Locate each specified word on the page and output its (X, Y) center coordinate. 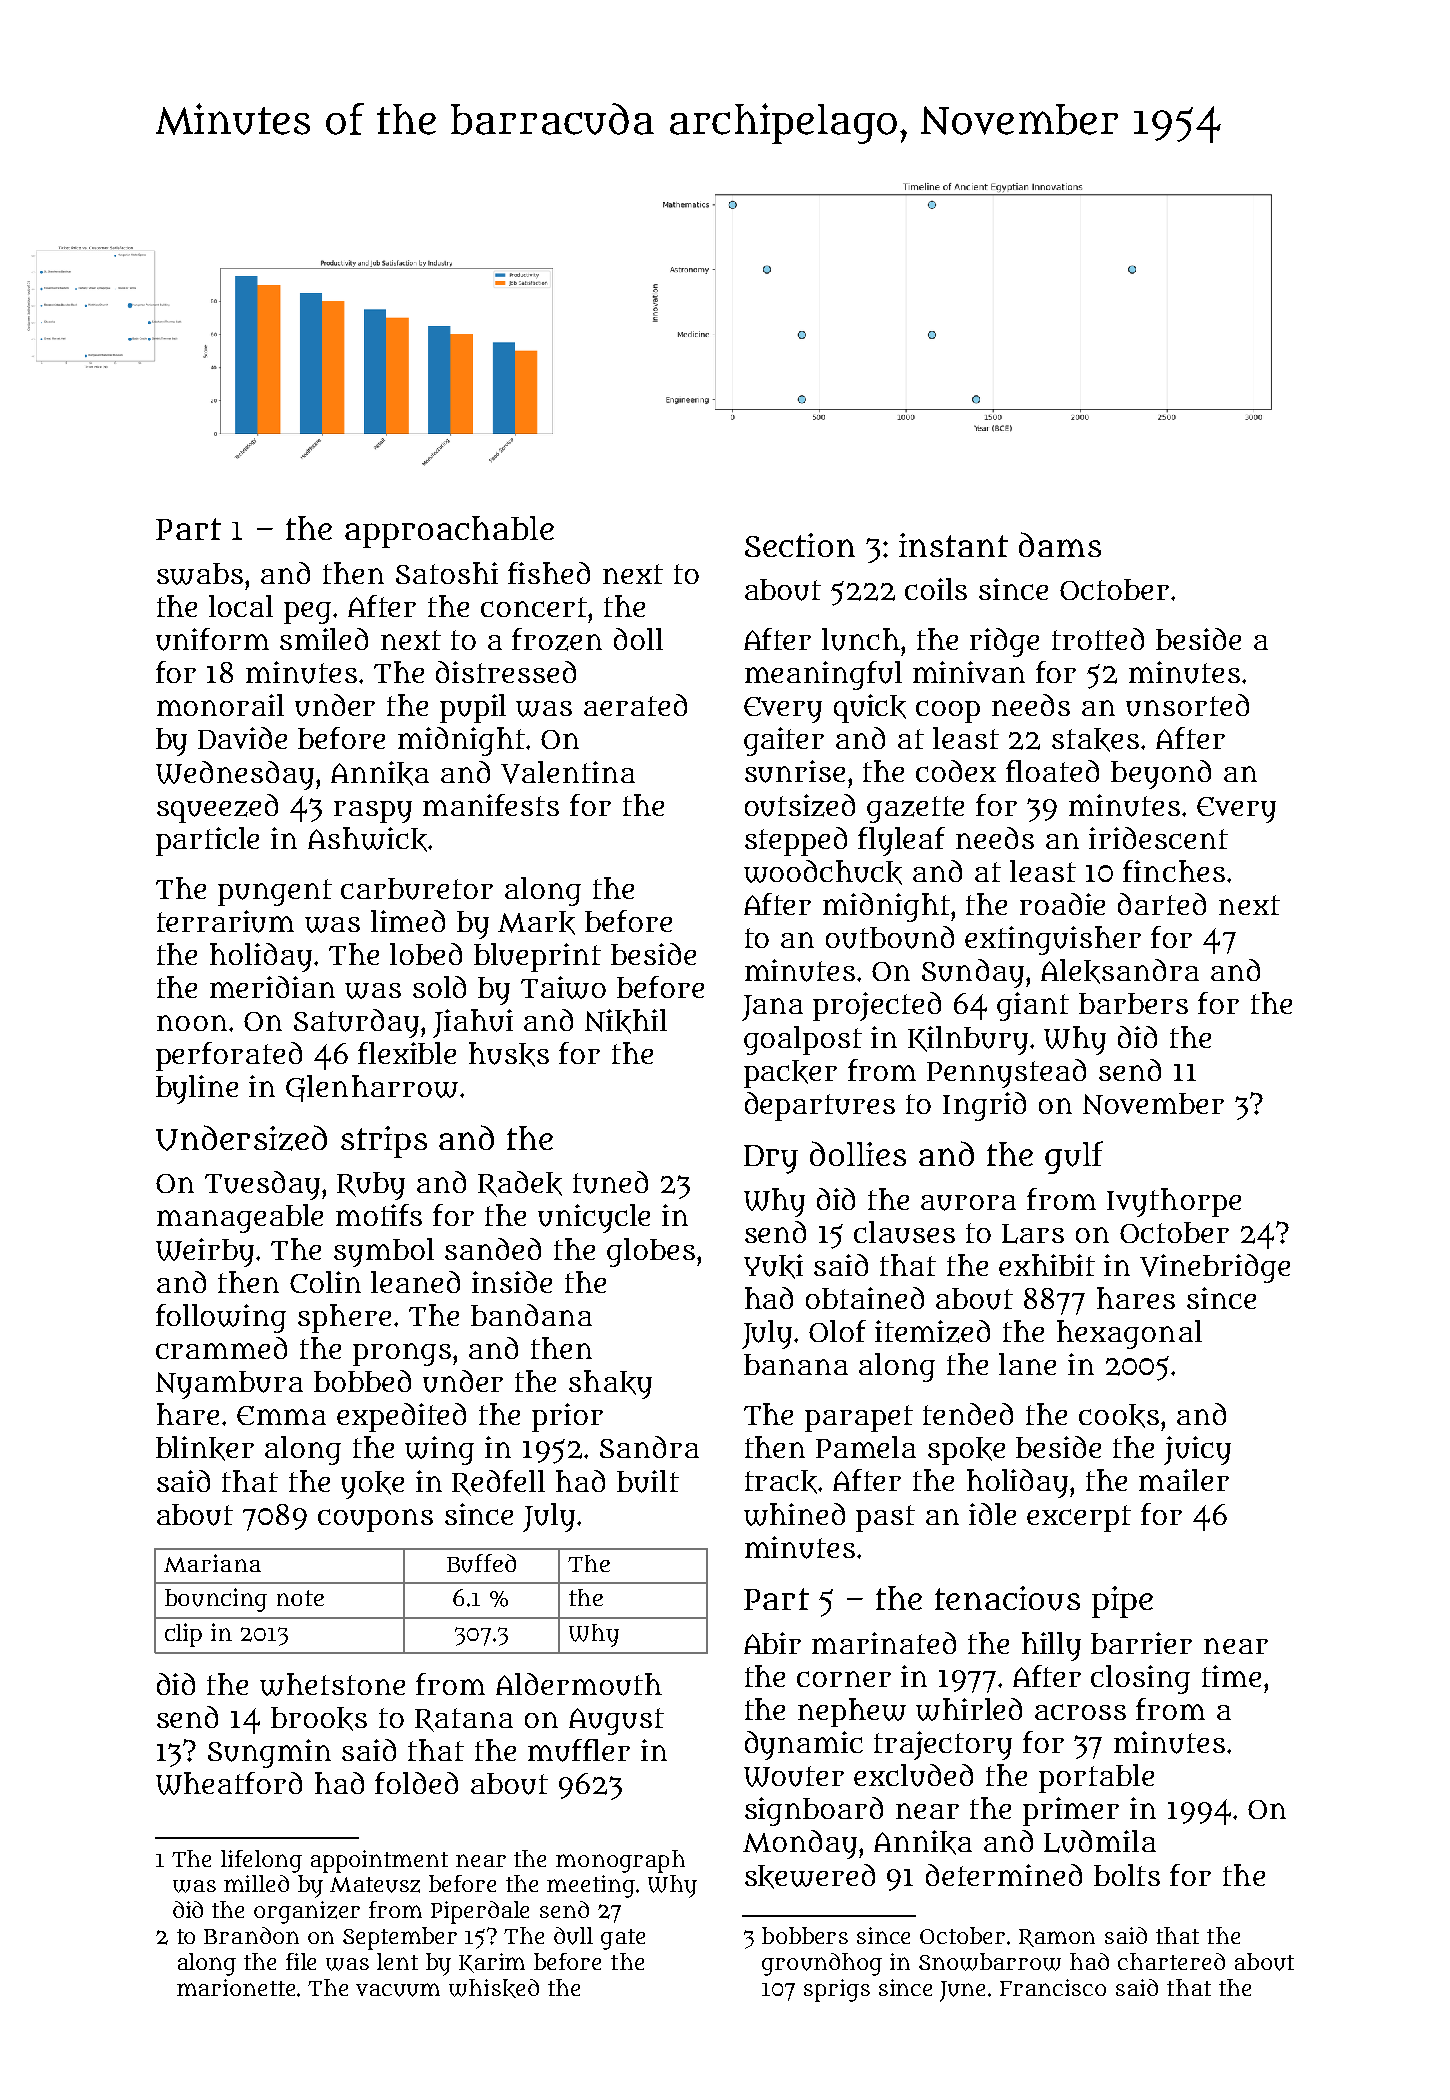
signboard (814, 1811)
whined (794, 1514)
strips (384, 1142)
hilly (1051, 1646)
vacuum (398, 1990)
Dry (771, 1159)
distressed (506, 672)
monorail (220, 705)
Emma (281, 1415)
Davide (242, 738)
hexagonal (1129, 1334)
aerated (635, 705)
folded (416, 1783)
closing (1140, 1679)
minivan (969, 672)
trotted (1098, 639)
